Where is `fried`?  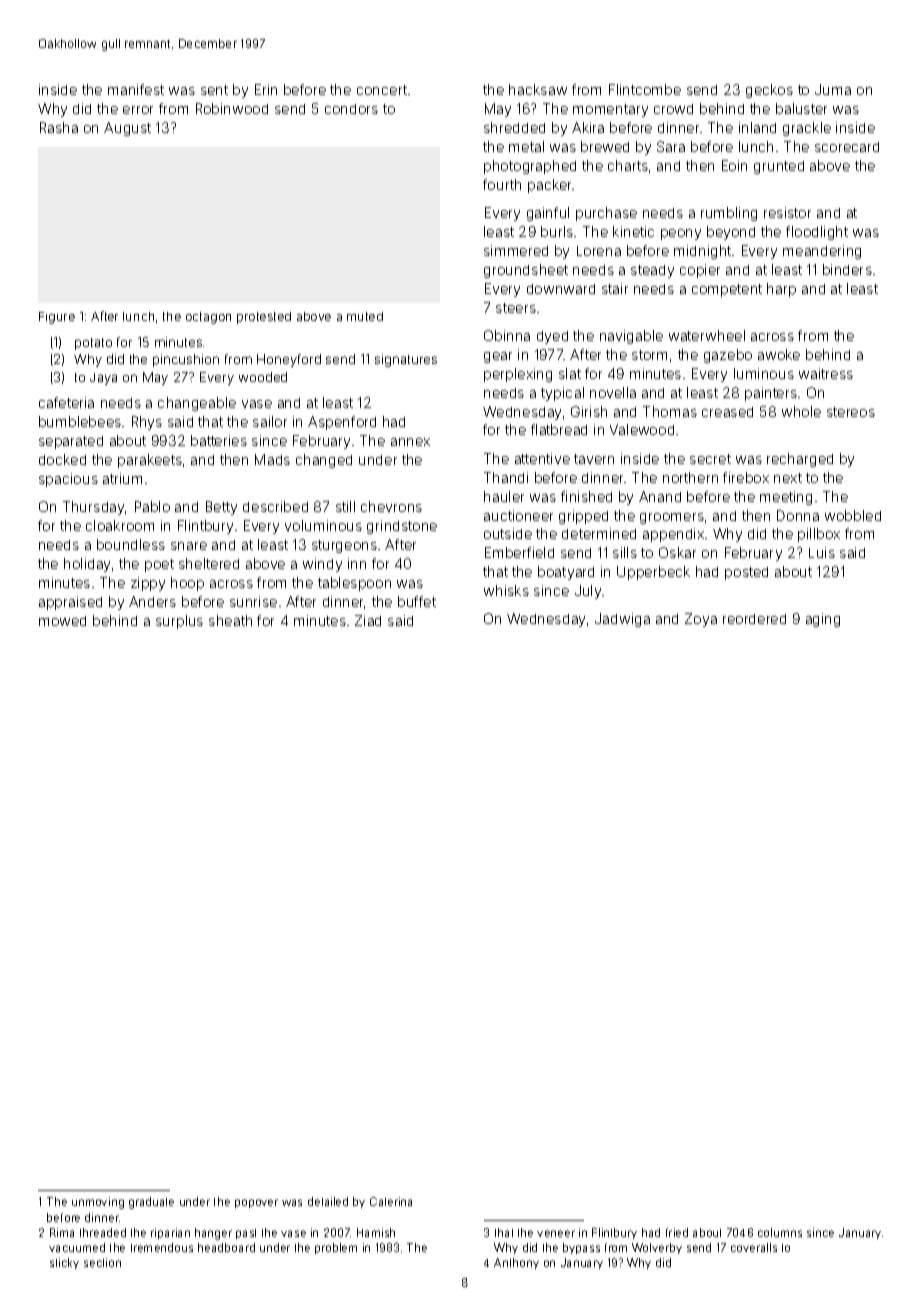
fried is located at coordinates (677, 1232).
